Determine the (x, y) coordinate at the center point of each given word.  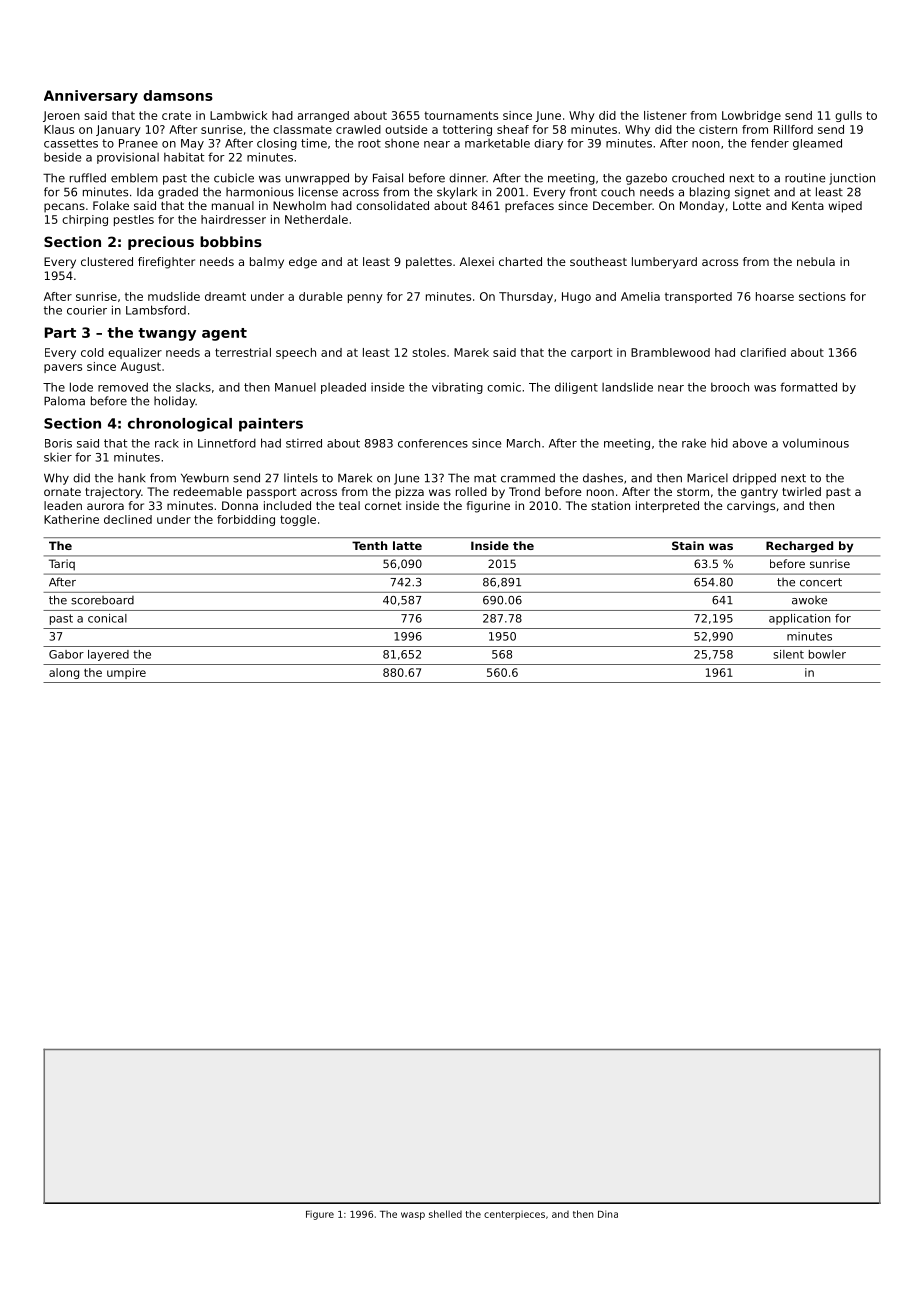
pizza (410, 493)
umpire (126, 673)
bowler (827, 654)
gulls (848, 116)
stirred (304, 443)
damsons (178, 95)
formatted (808, 387)
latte (407, 545)
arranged (323, 116)
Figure (320, 1215)
